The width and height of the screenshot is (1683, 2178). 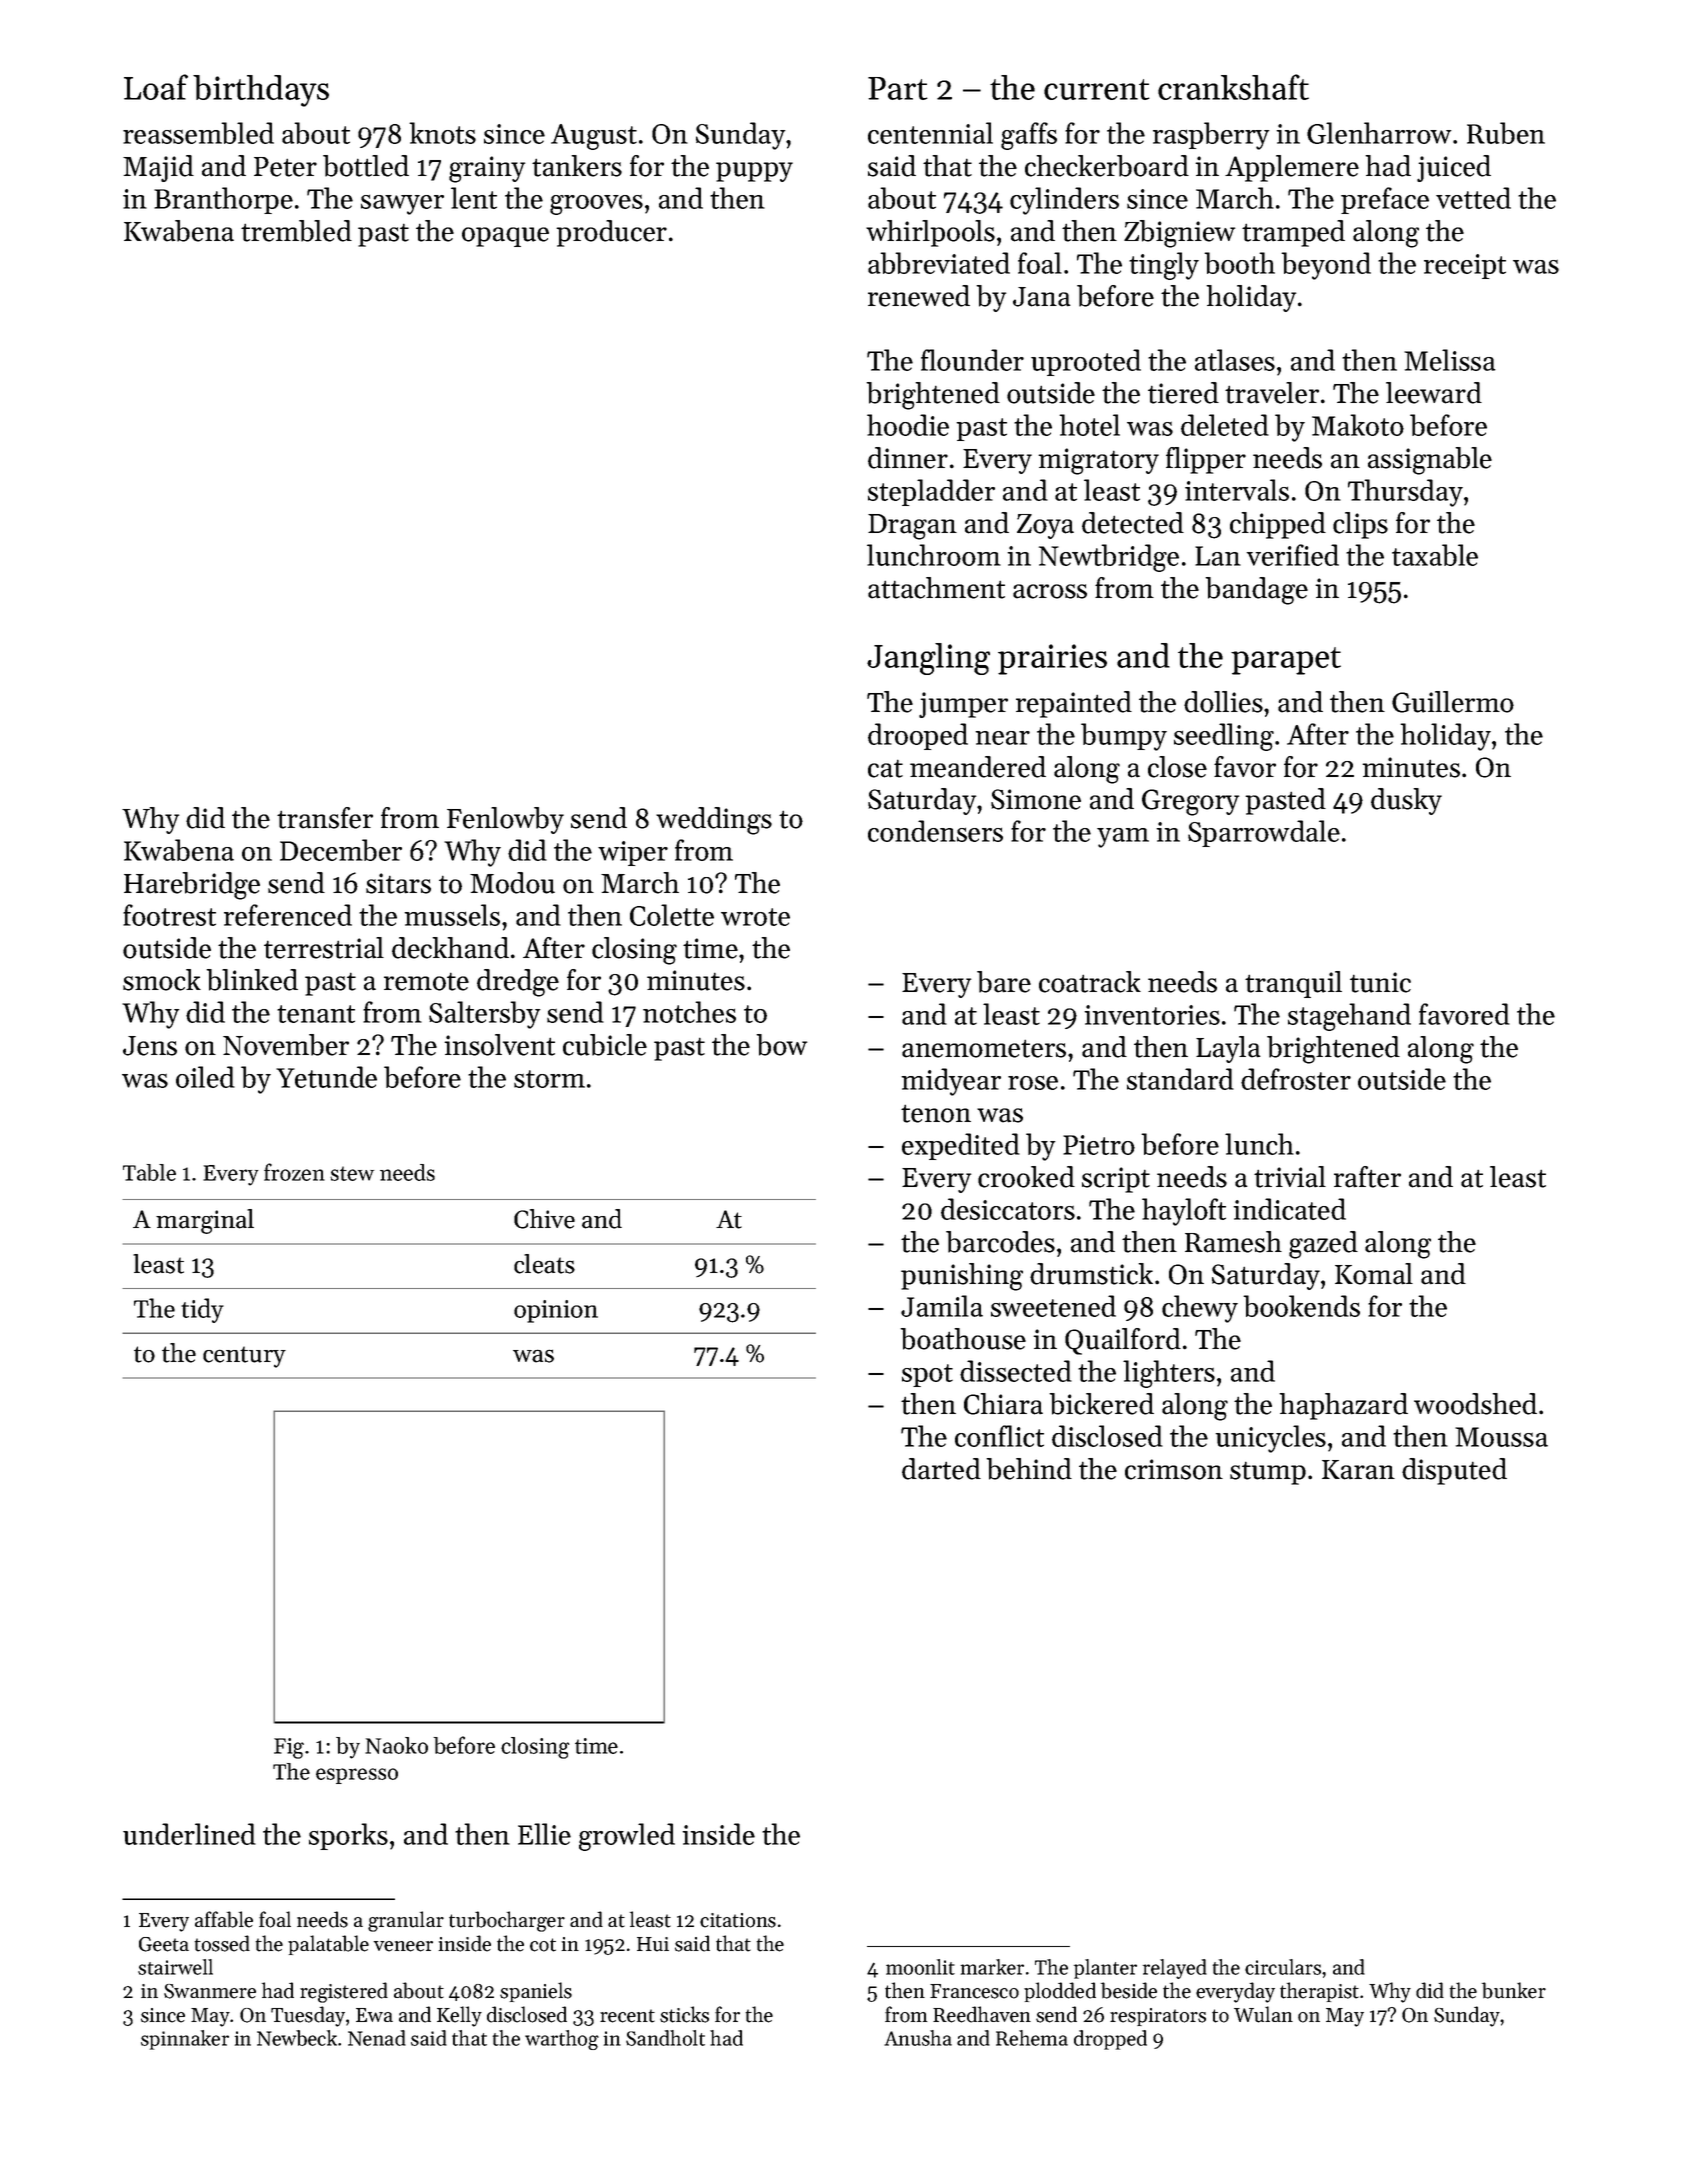 I want to click on birthdays, so click(x=261, y=91).
